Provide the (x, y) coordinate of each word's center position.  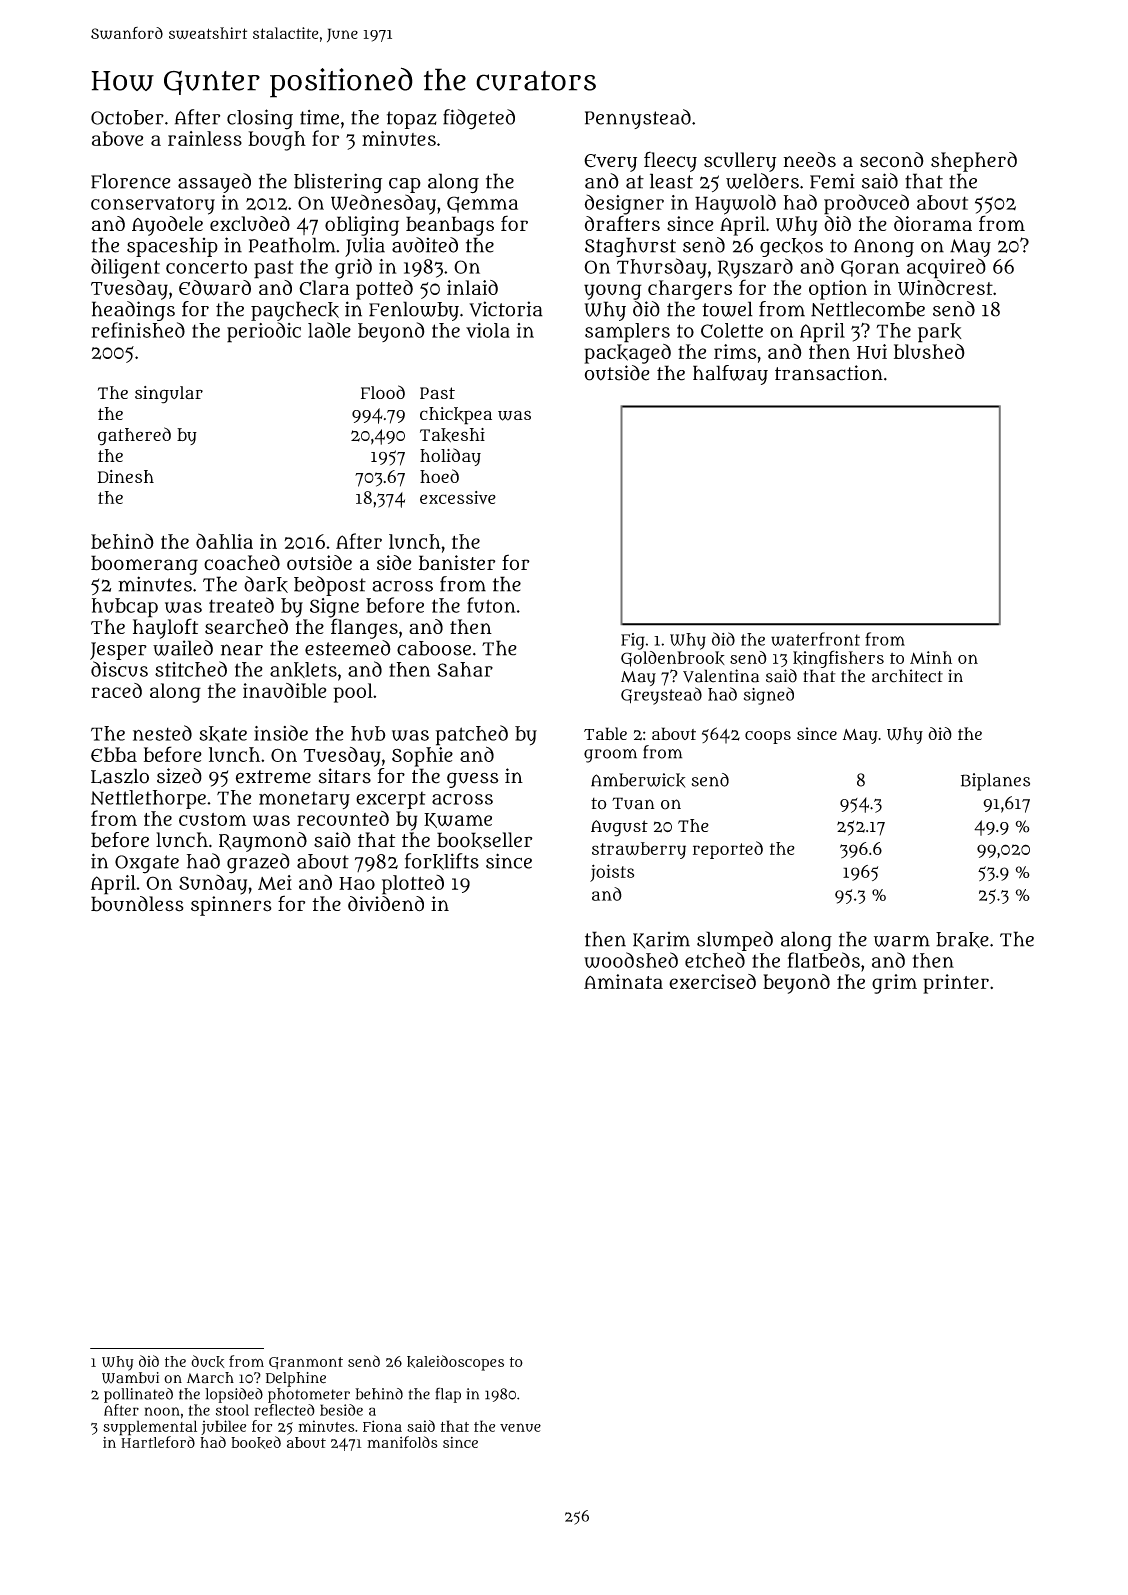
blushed (929, 351)
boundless (137, 904)
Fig (633, 641)
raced (116, 690)
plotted (413, 885)
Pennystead (638, 119)
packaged (627, 354)
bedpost (330, 586)
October (127, 117)
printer (956, 984)
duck (208, 1361)
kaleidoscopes (455, 1363)
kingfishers (838, 659)
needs (810, 160)
